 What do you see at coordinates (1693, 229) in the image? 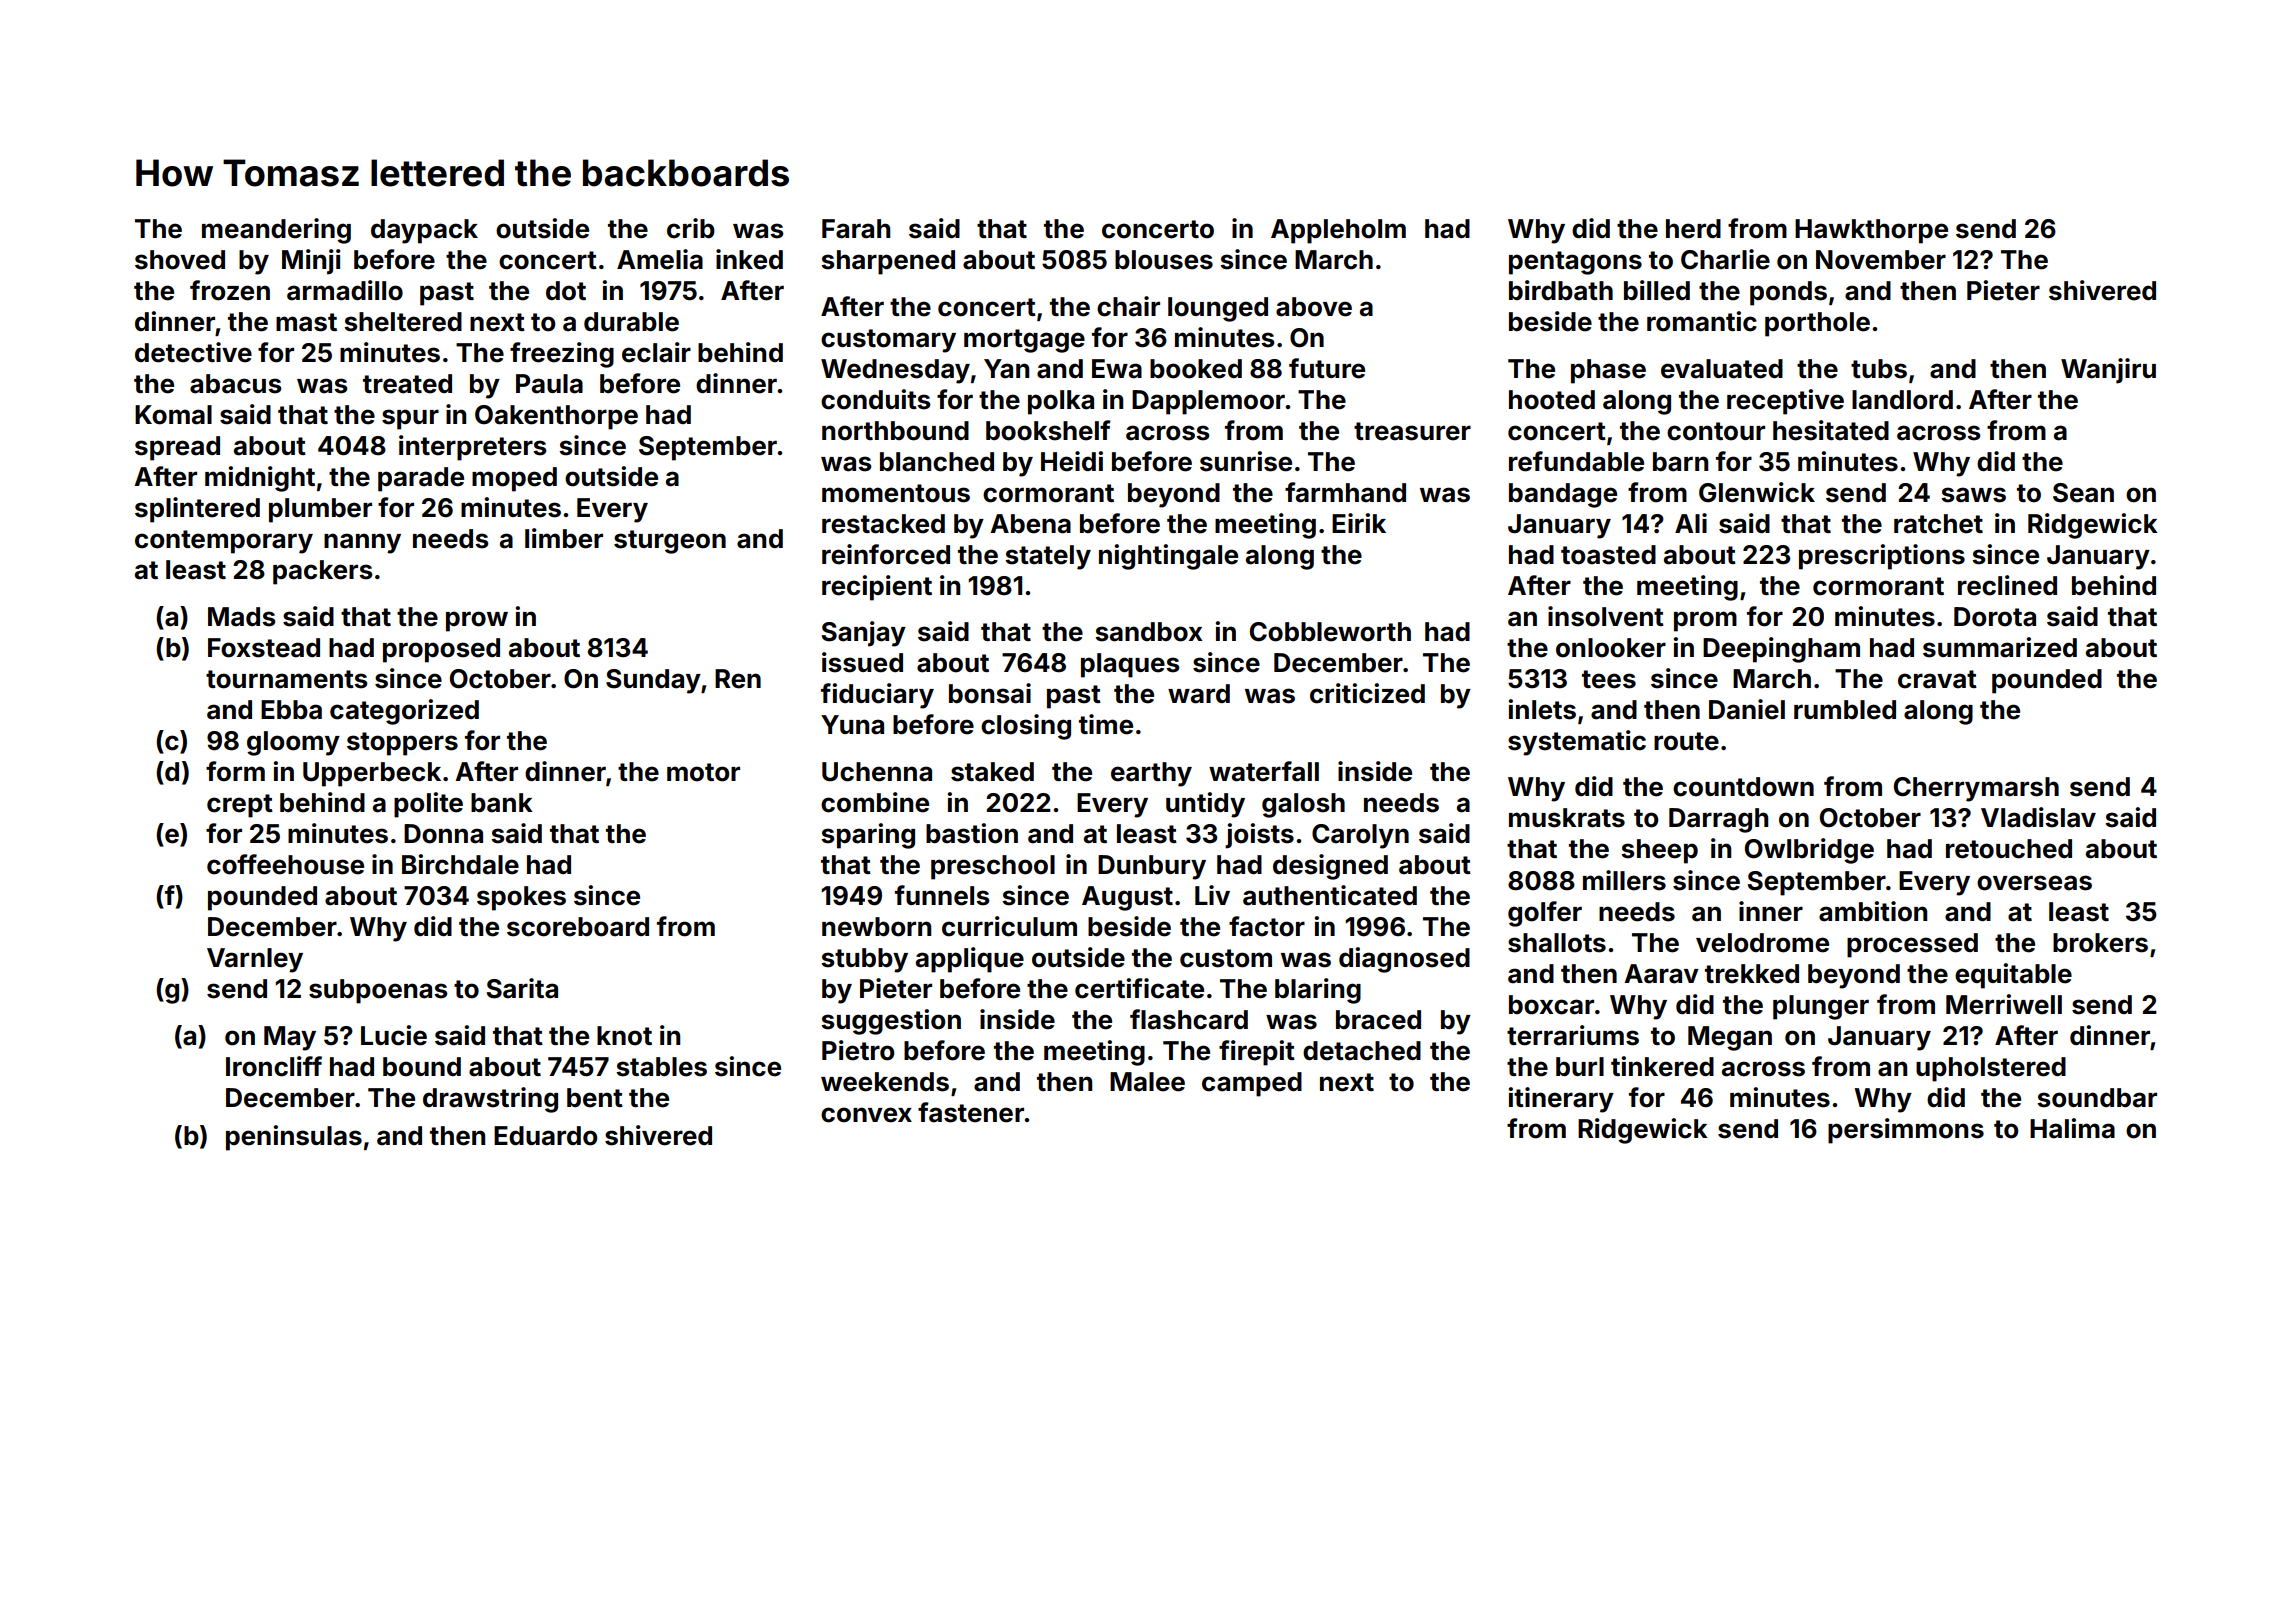
I see `herd` at bounding box center [1693, 229].
